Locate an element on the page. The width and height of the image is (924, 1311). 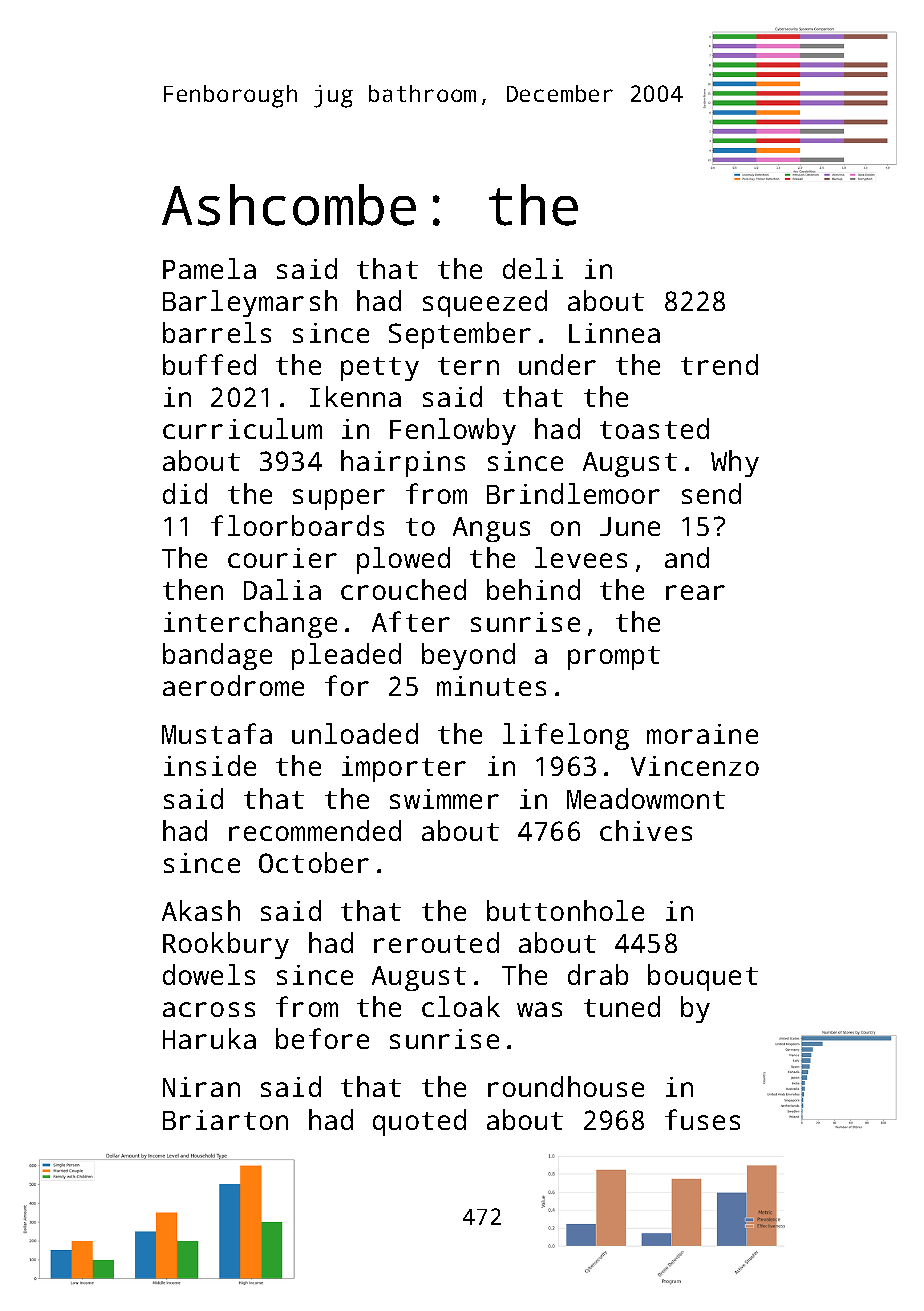
deli is located at coordinates (533, 268).
